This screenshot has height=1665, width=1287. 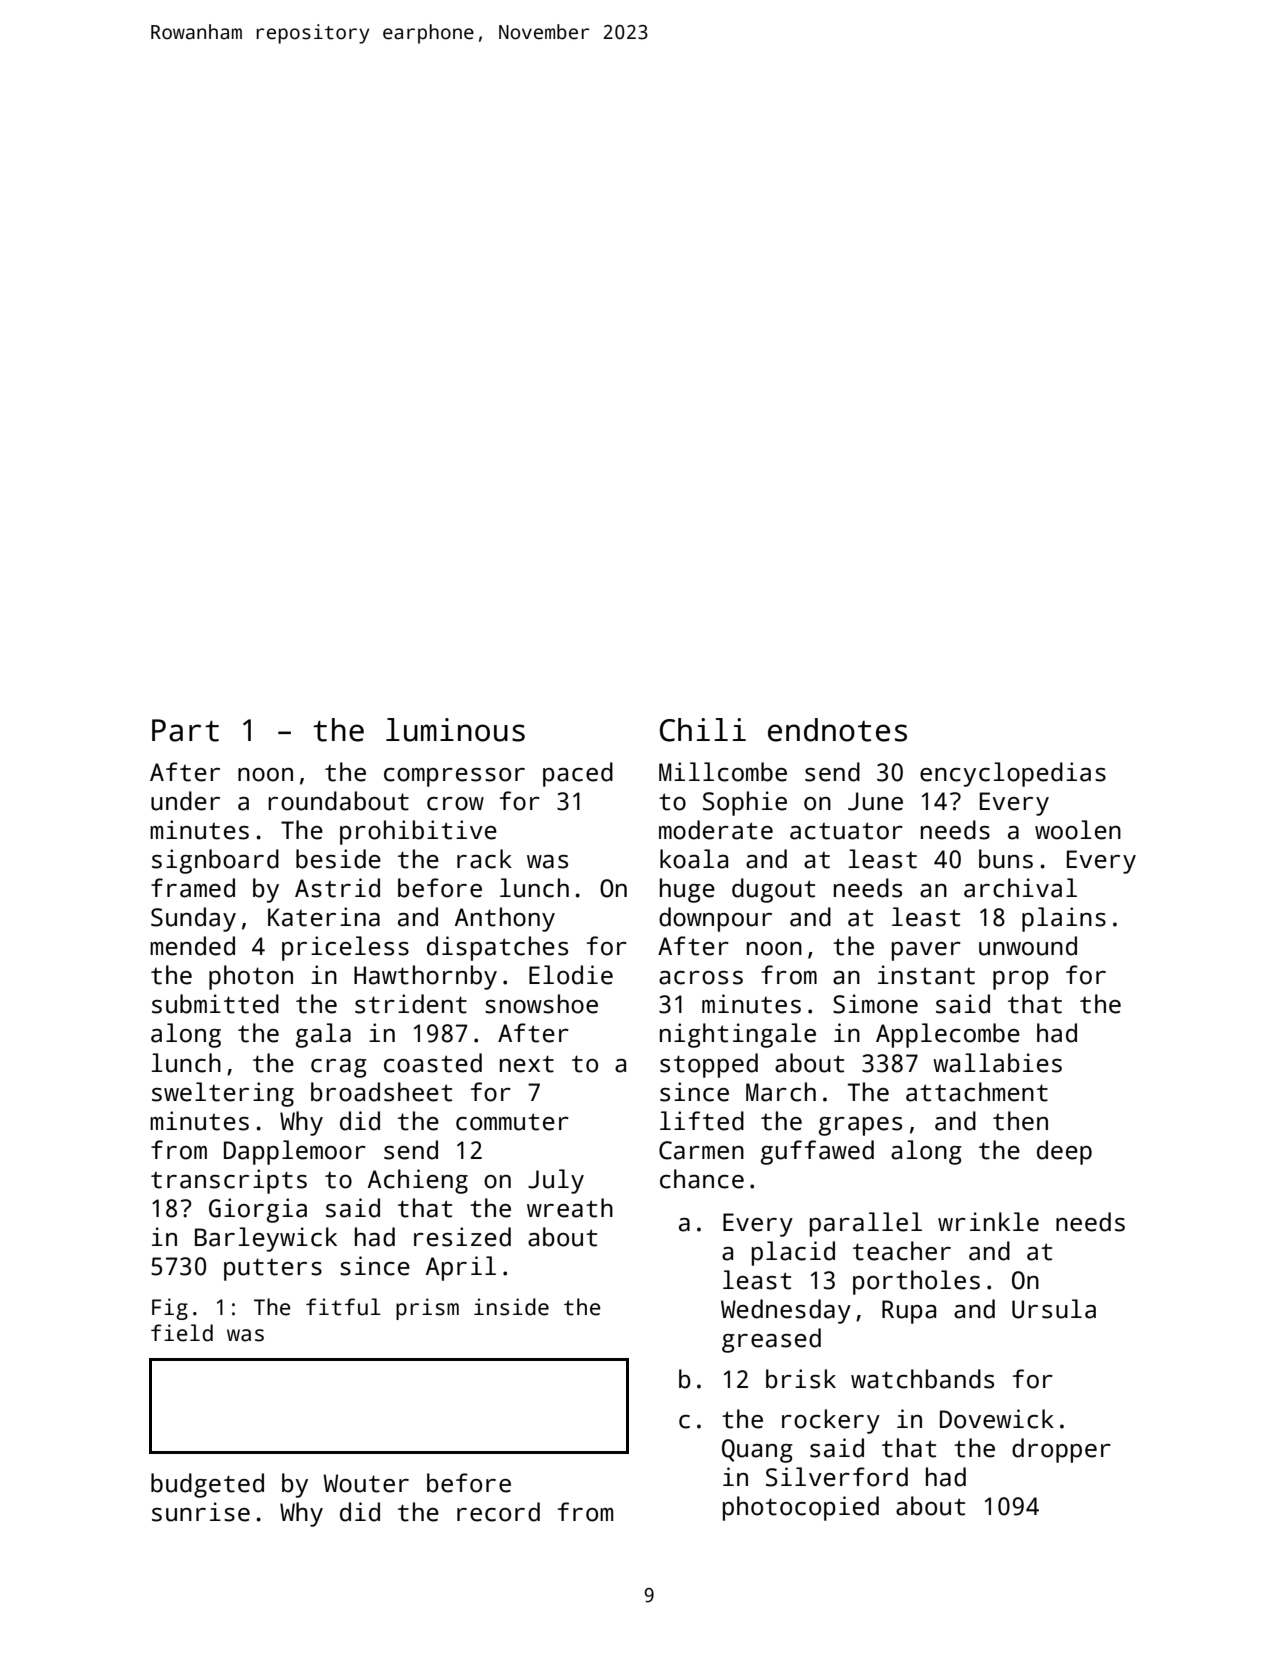 I want to click on photon, so click(x=251, y=977).
